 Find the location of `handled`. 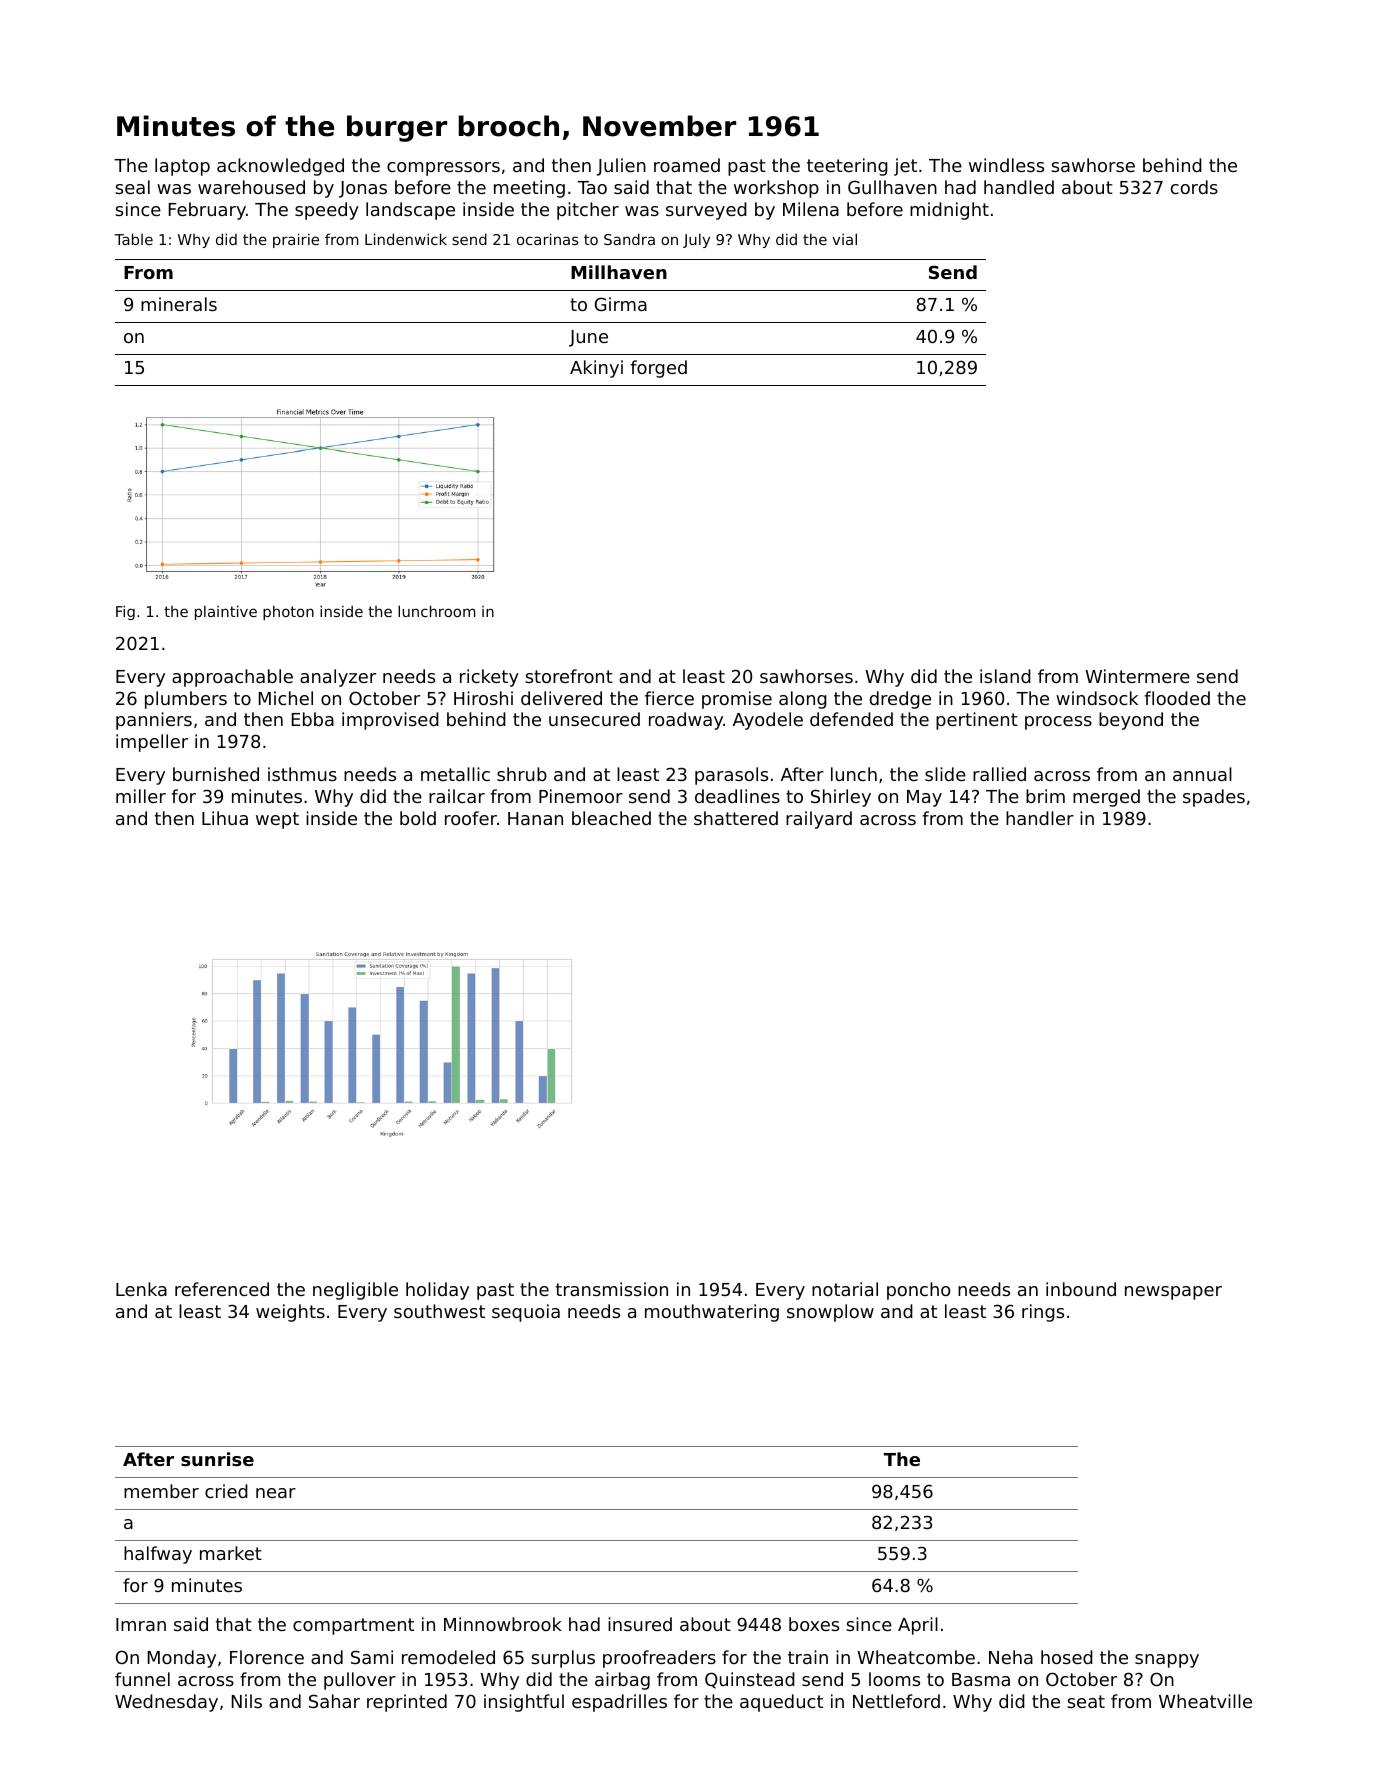

handled is located at coordinates (1019, 187).
